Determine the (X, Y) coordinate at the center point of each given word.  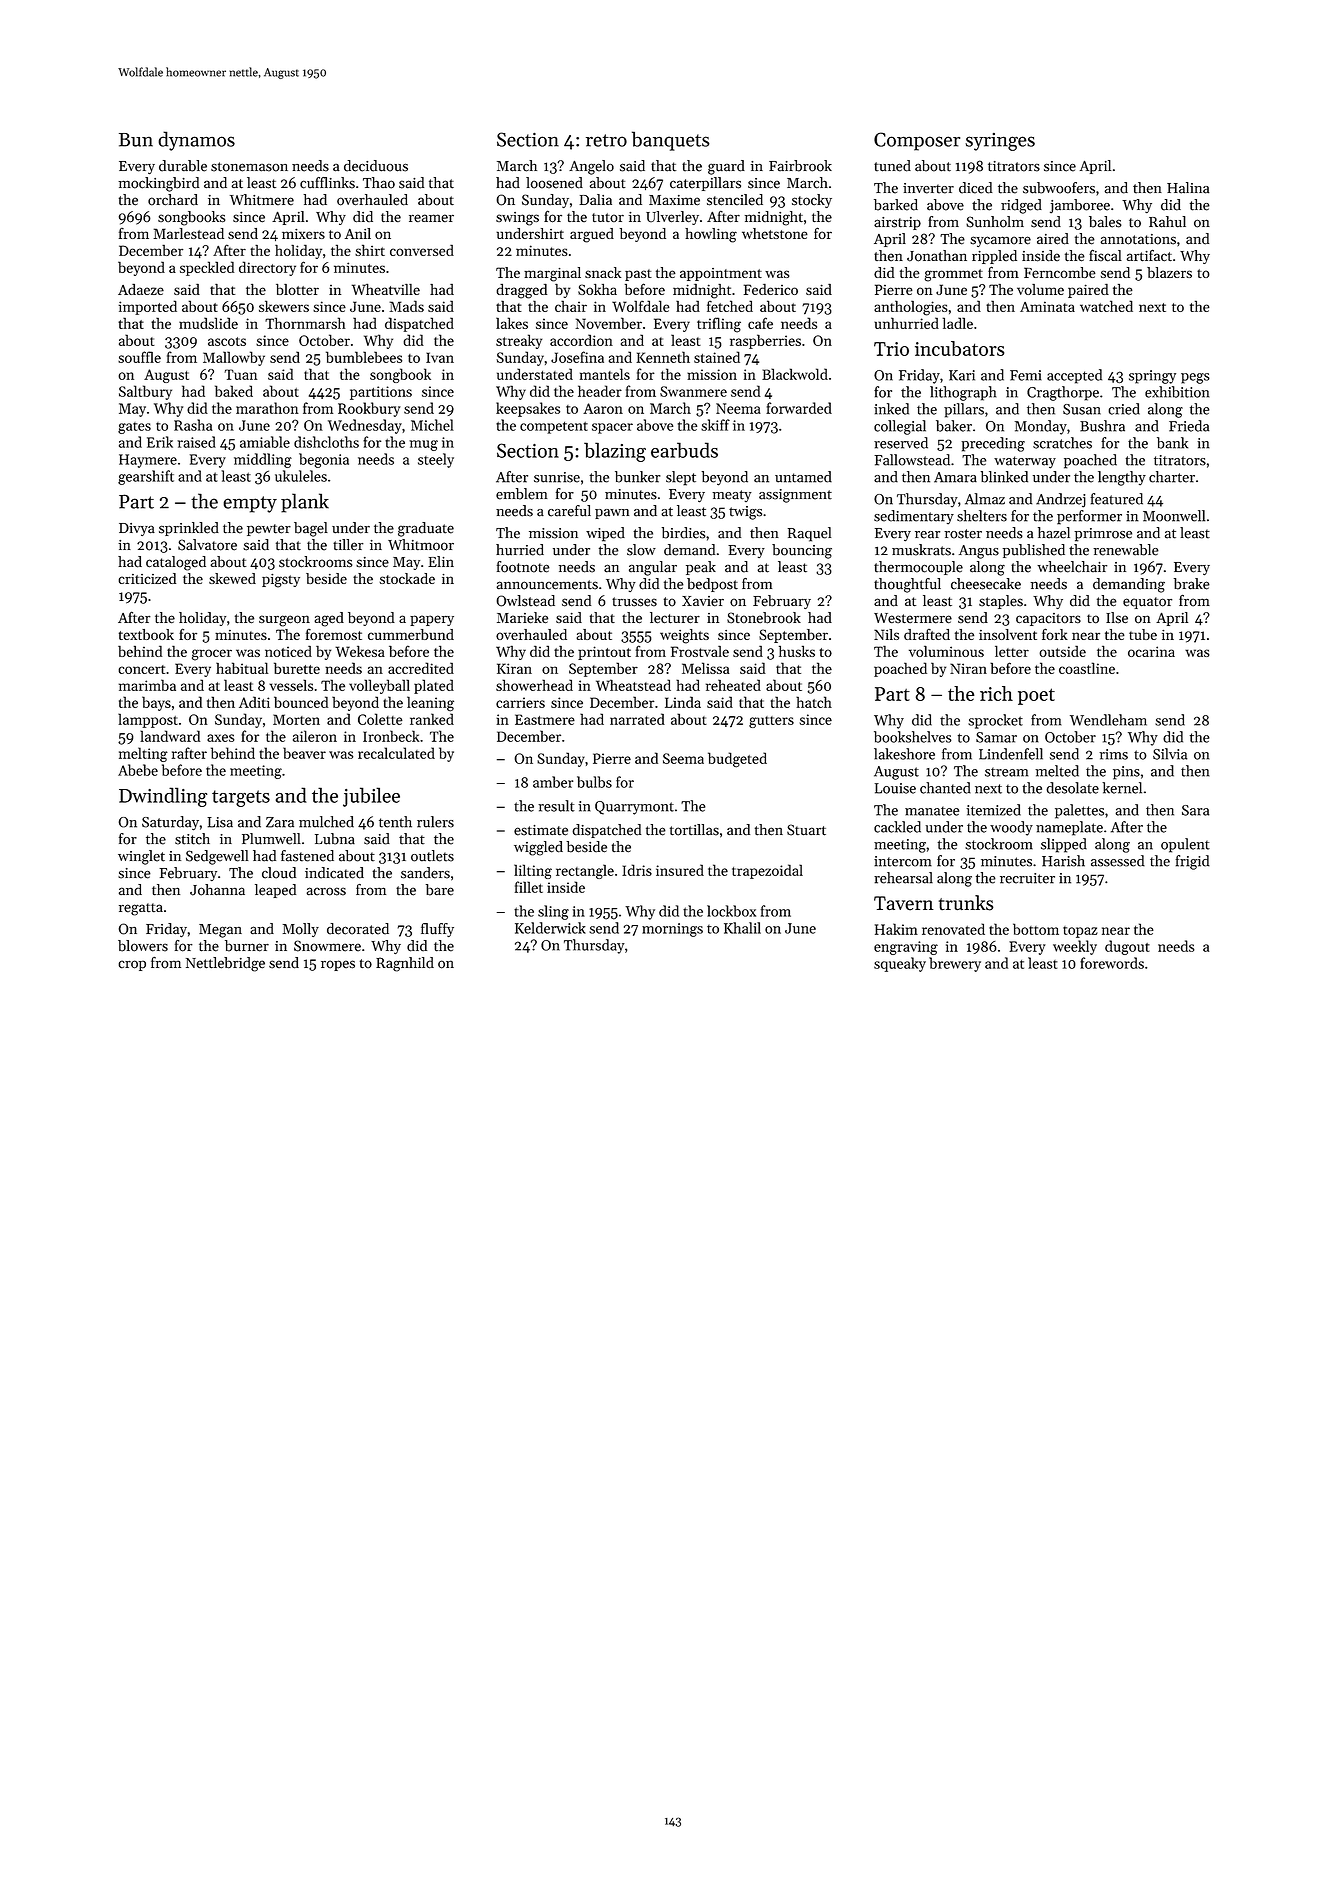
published (1034, 551)
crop (132, 965)
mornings (672, 930)
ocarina (1151, 651)
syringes (1000, 142)
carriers (520, 702)
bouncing (802, 551)
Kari (962, 375)
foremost (334, 634)
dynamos (196, 141)
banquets (671, 141)
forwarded (799, 408)
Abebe (138, 770)
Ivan (440, 357)
